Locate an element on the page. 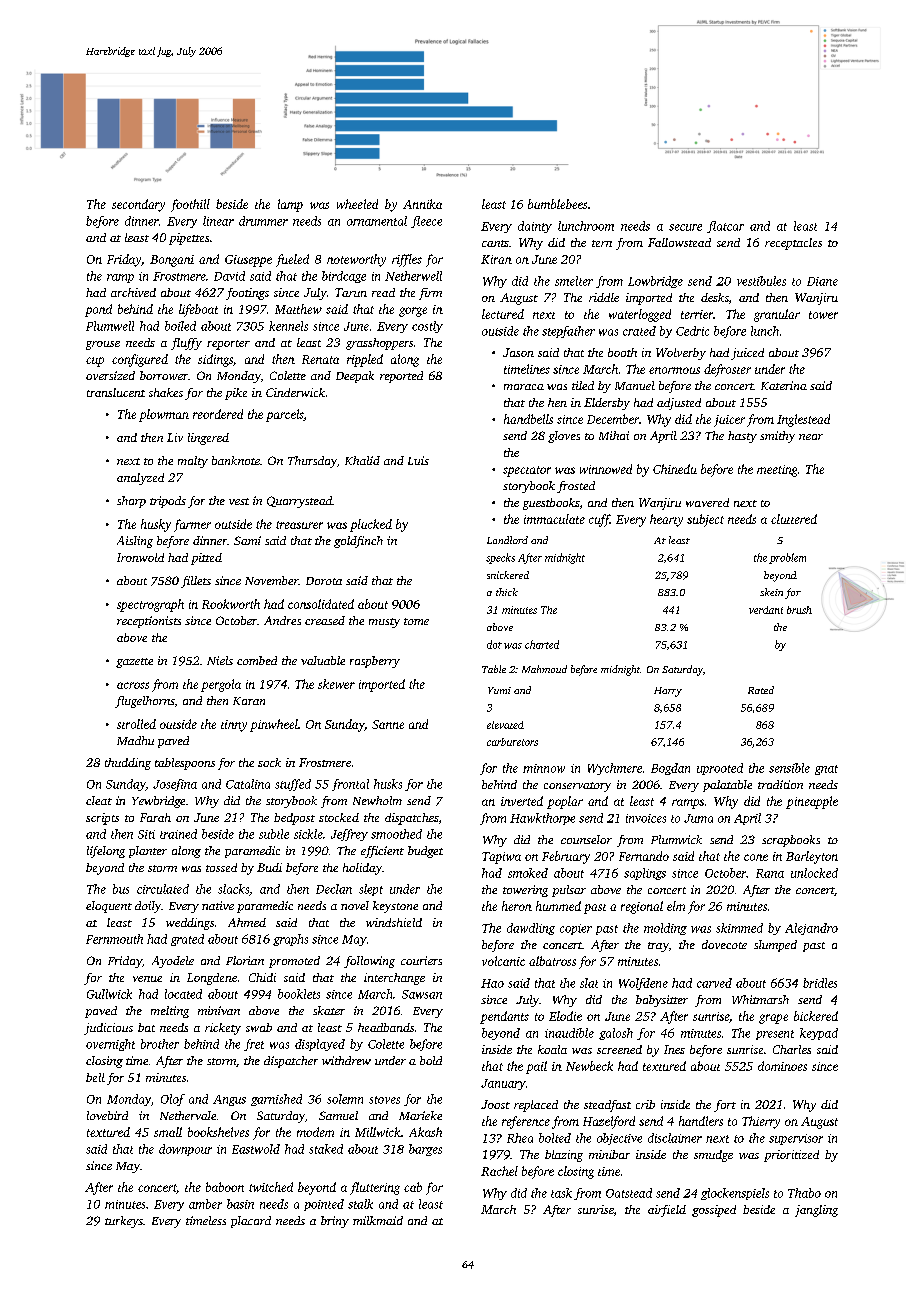 This image has width=924, height=1308. flatcar is located at coordinates (725, 227).
